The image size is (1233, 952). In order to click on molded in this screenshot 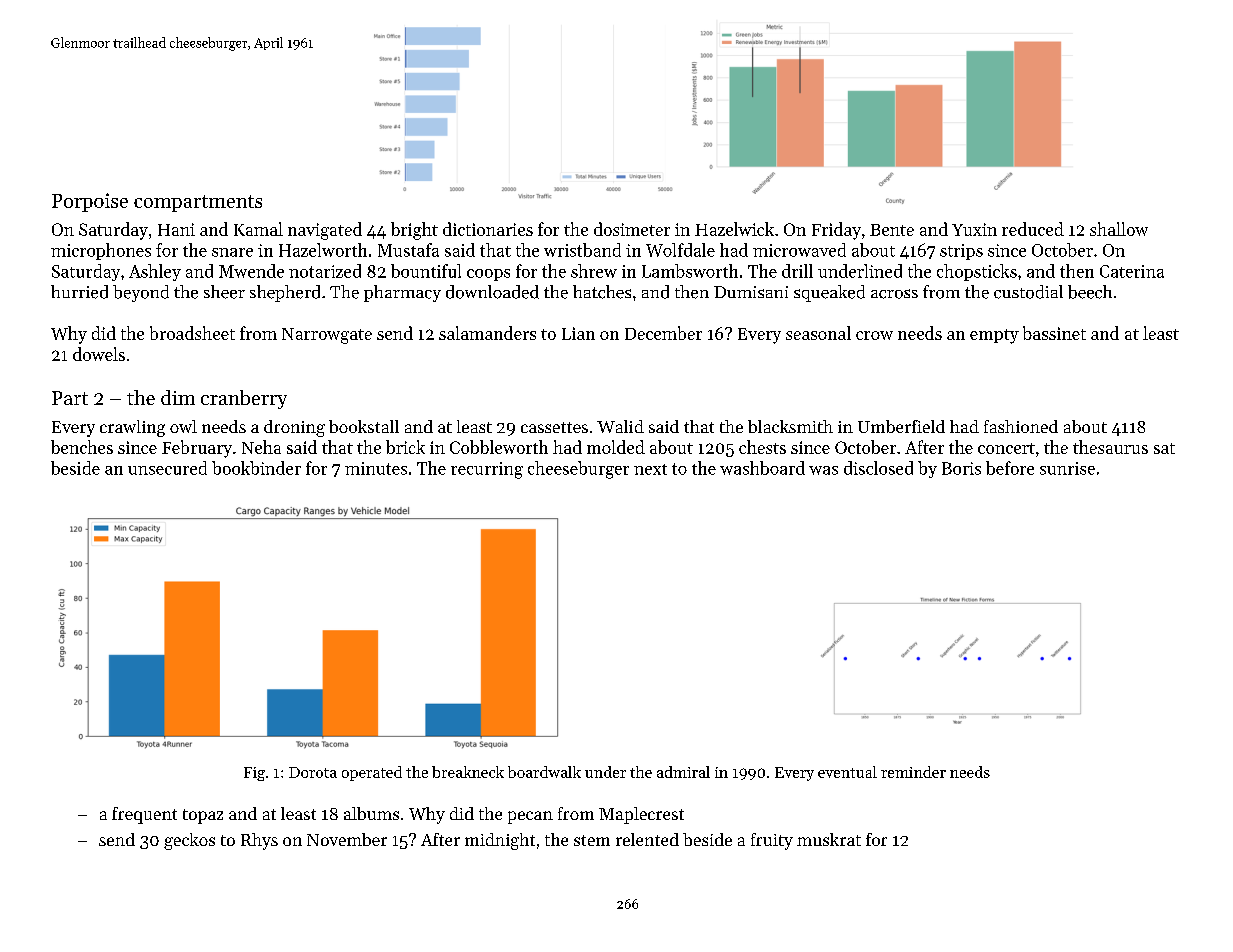, I will do `click(616, 447)`.
